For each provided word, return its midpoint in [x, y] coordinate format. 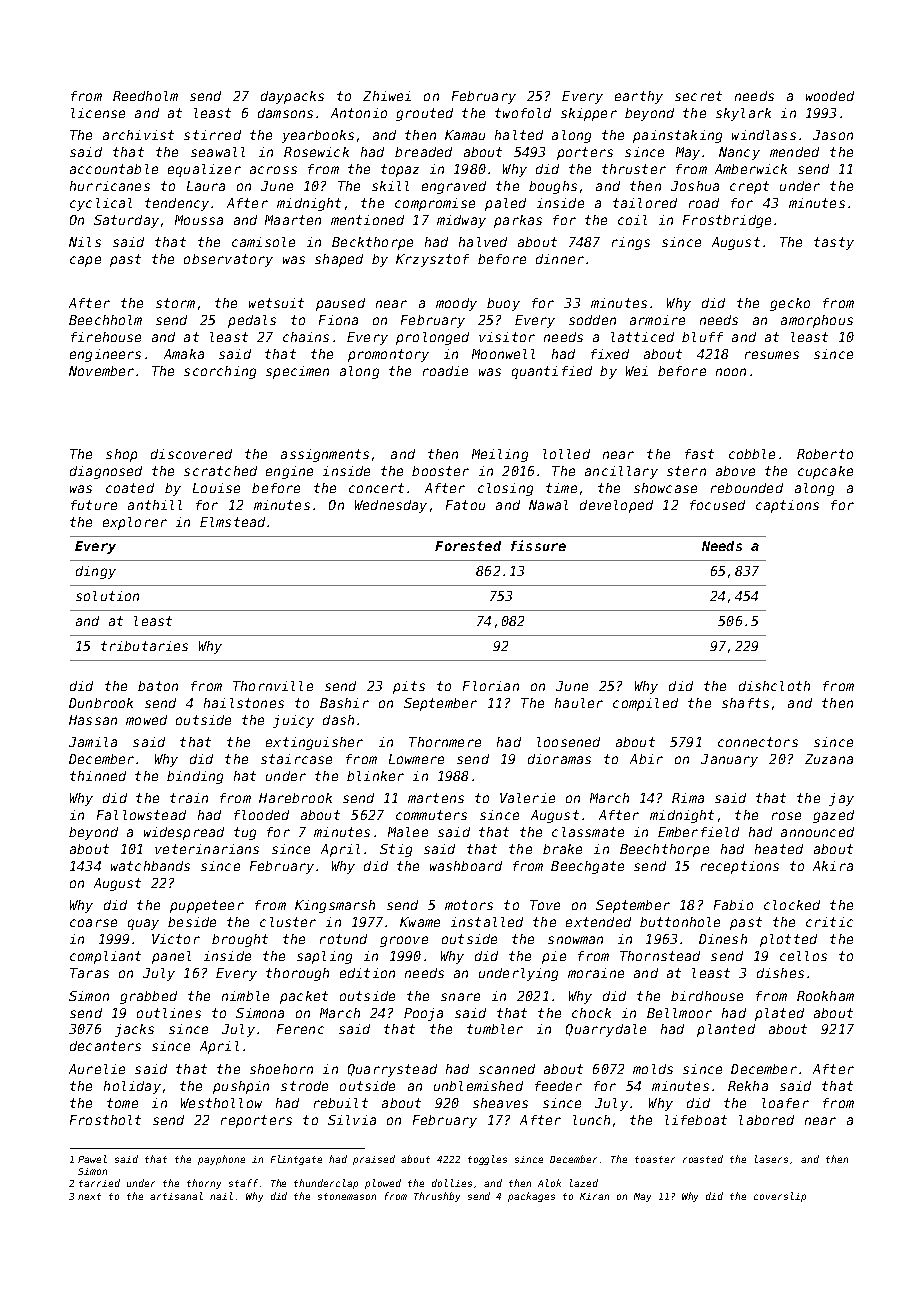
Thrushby [437, 1197]
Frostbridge [727, 221]
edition [367, 973]
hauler [579, 703]
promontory [388, 355]
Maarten [293, 220]
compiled [645, 704]
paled [505, 204]
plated [779, 1014]
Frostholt [105, 1120]
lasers [771, 1159]
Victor [176, 939]
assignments [325, 455]
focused [717, 505]
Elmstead [232, 522]
